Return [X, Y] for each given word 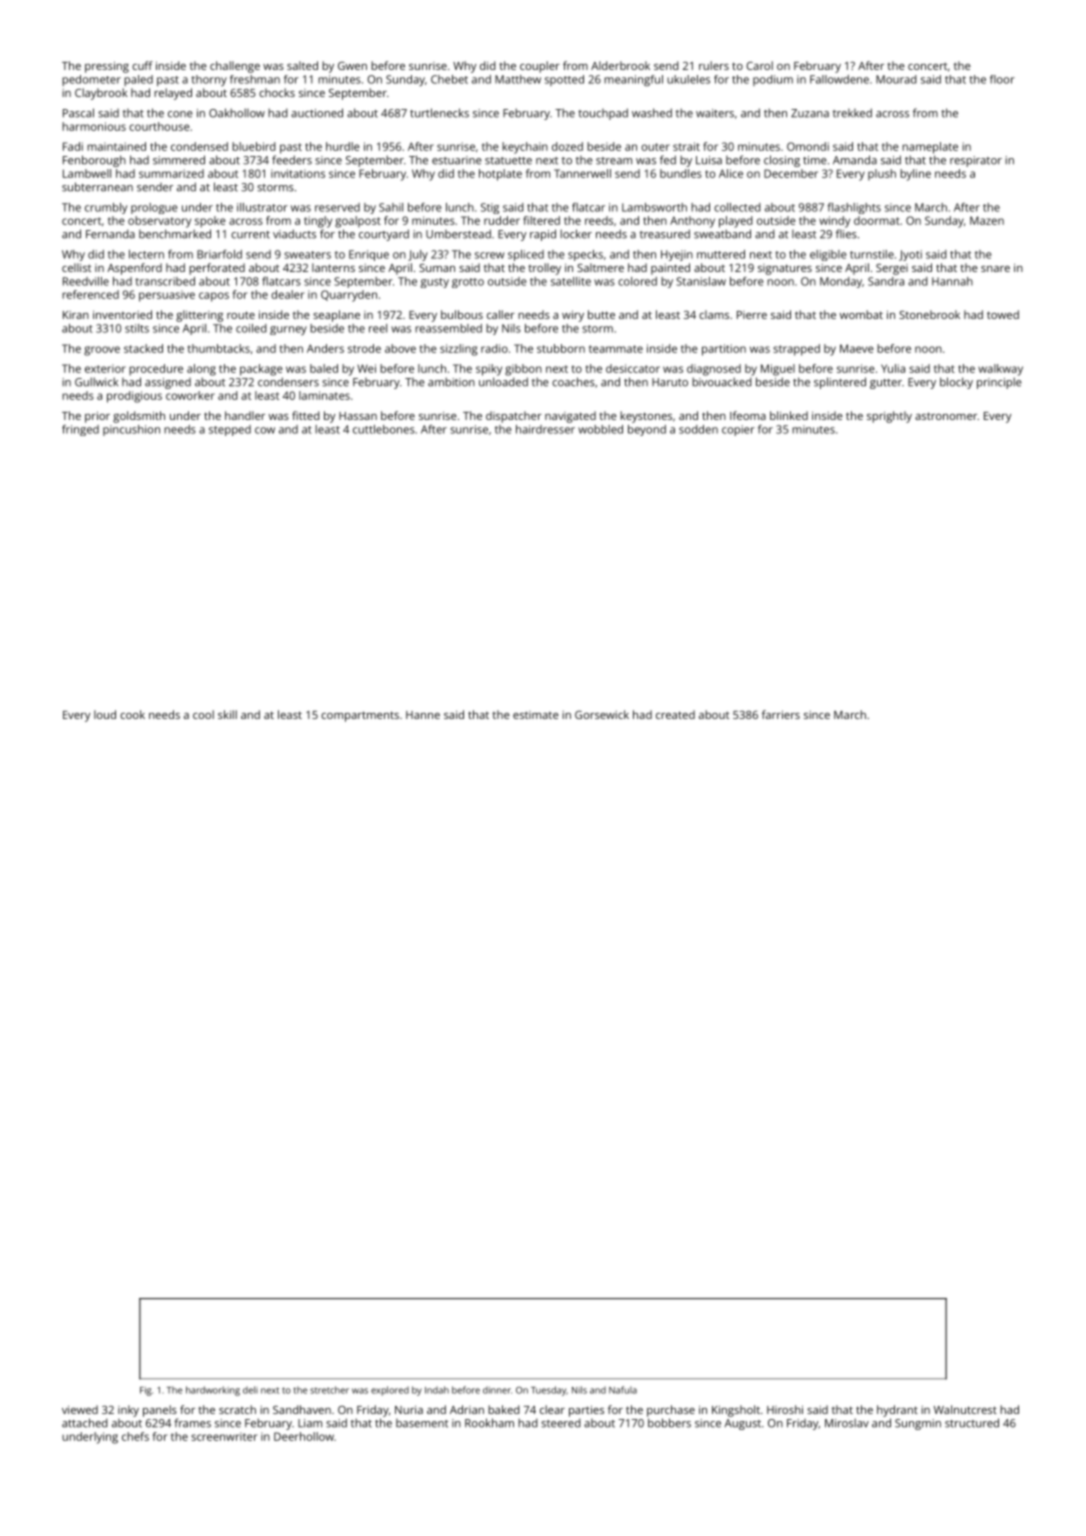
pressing [107, 67]
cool [203, 714]
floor [1002, 79]
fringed [80, 430]
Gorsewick [602, 714]
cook [132, 714]
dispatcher [514, 417]
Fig [145, 1391]
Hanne [423, 715]
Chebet [449, 79]
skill [227, 714]
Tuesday [548, 1391]
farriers [781, 714]
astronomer [946, 416]
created [675, 714]
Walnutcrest [965, 1409]
